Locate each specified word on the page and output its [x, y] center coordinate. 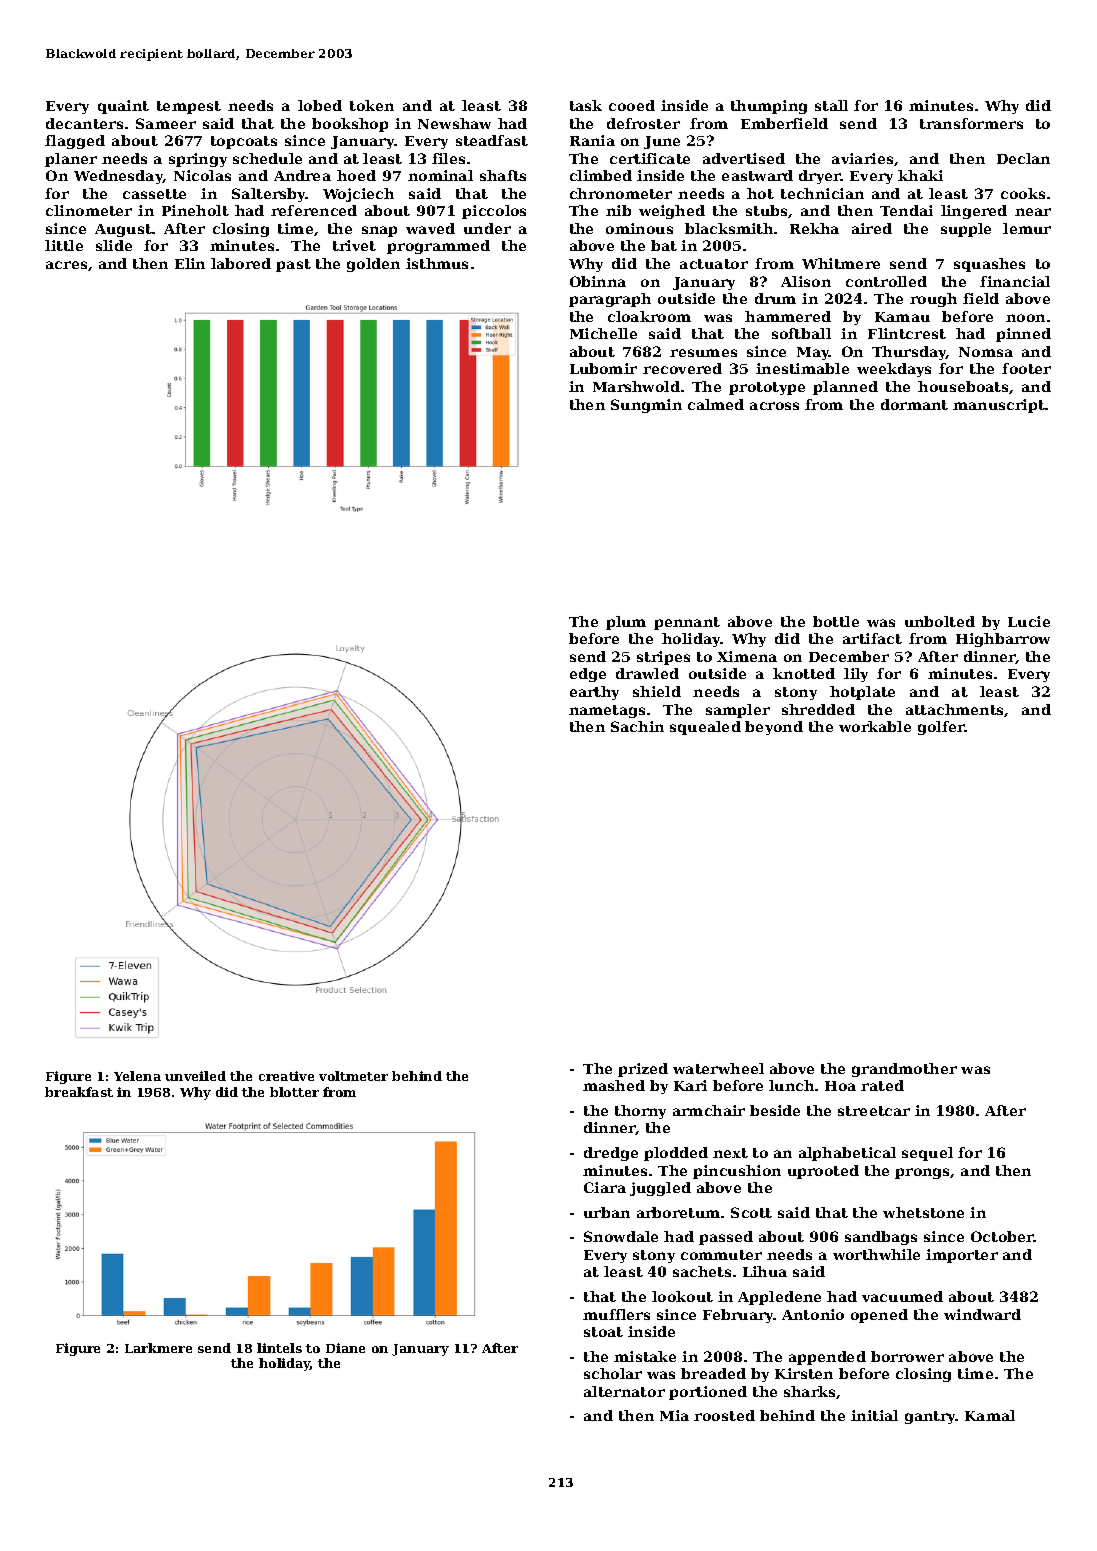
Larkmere [158, 1348]
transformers [971, 123]
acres [66, 265]
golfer [941, 728]
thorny [640, 1112]
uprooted [823, 1172]
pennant [687, 623]
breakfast [79, 1092]
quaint [123, 107]
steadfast [492, 140]
